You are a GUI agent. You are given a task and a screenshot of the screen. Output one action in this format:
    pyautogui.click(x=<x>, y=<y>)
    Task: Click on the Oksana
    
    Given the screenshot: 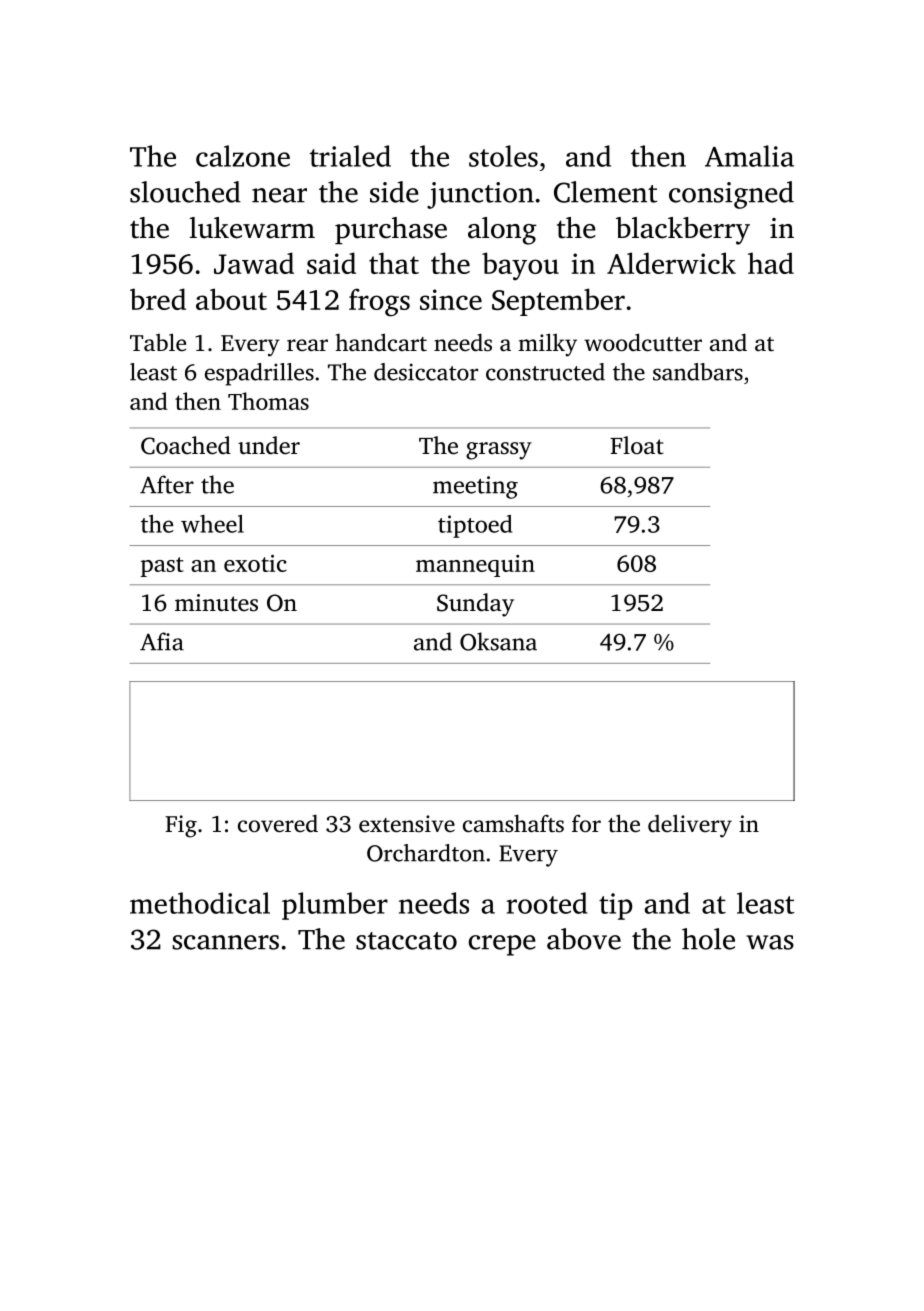 What is the action you would take?
    pyautogui.click(x=498, y=641)
